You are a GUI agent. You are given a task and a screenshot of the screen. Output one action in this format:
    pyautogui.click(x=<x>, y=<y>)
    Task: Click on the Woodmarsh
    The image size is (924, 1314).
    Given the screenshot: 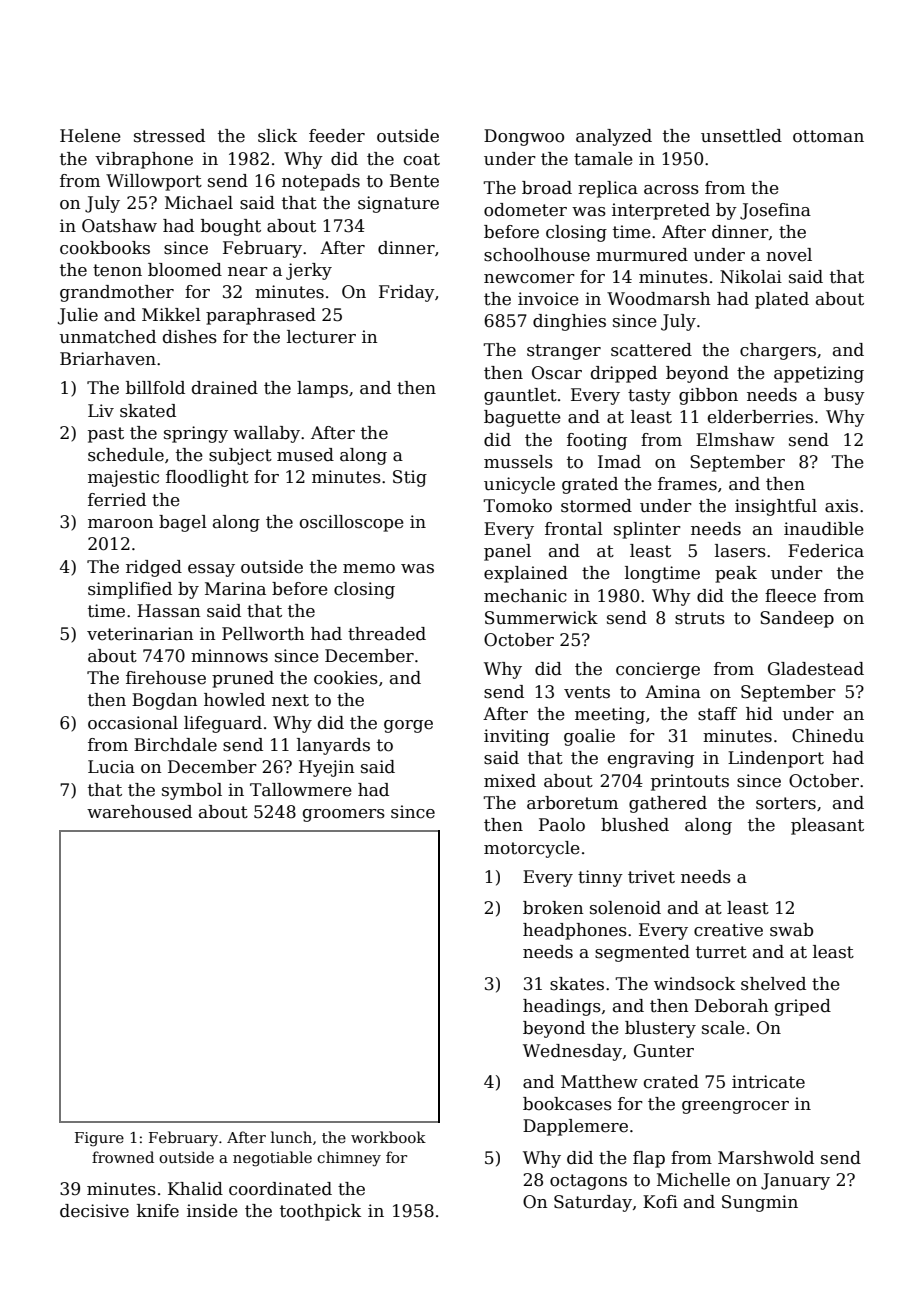 What is the action you would take?
    pyautogui.click(x=658, y=299)
